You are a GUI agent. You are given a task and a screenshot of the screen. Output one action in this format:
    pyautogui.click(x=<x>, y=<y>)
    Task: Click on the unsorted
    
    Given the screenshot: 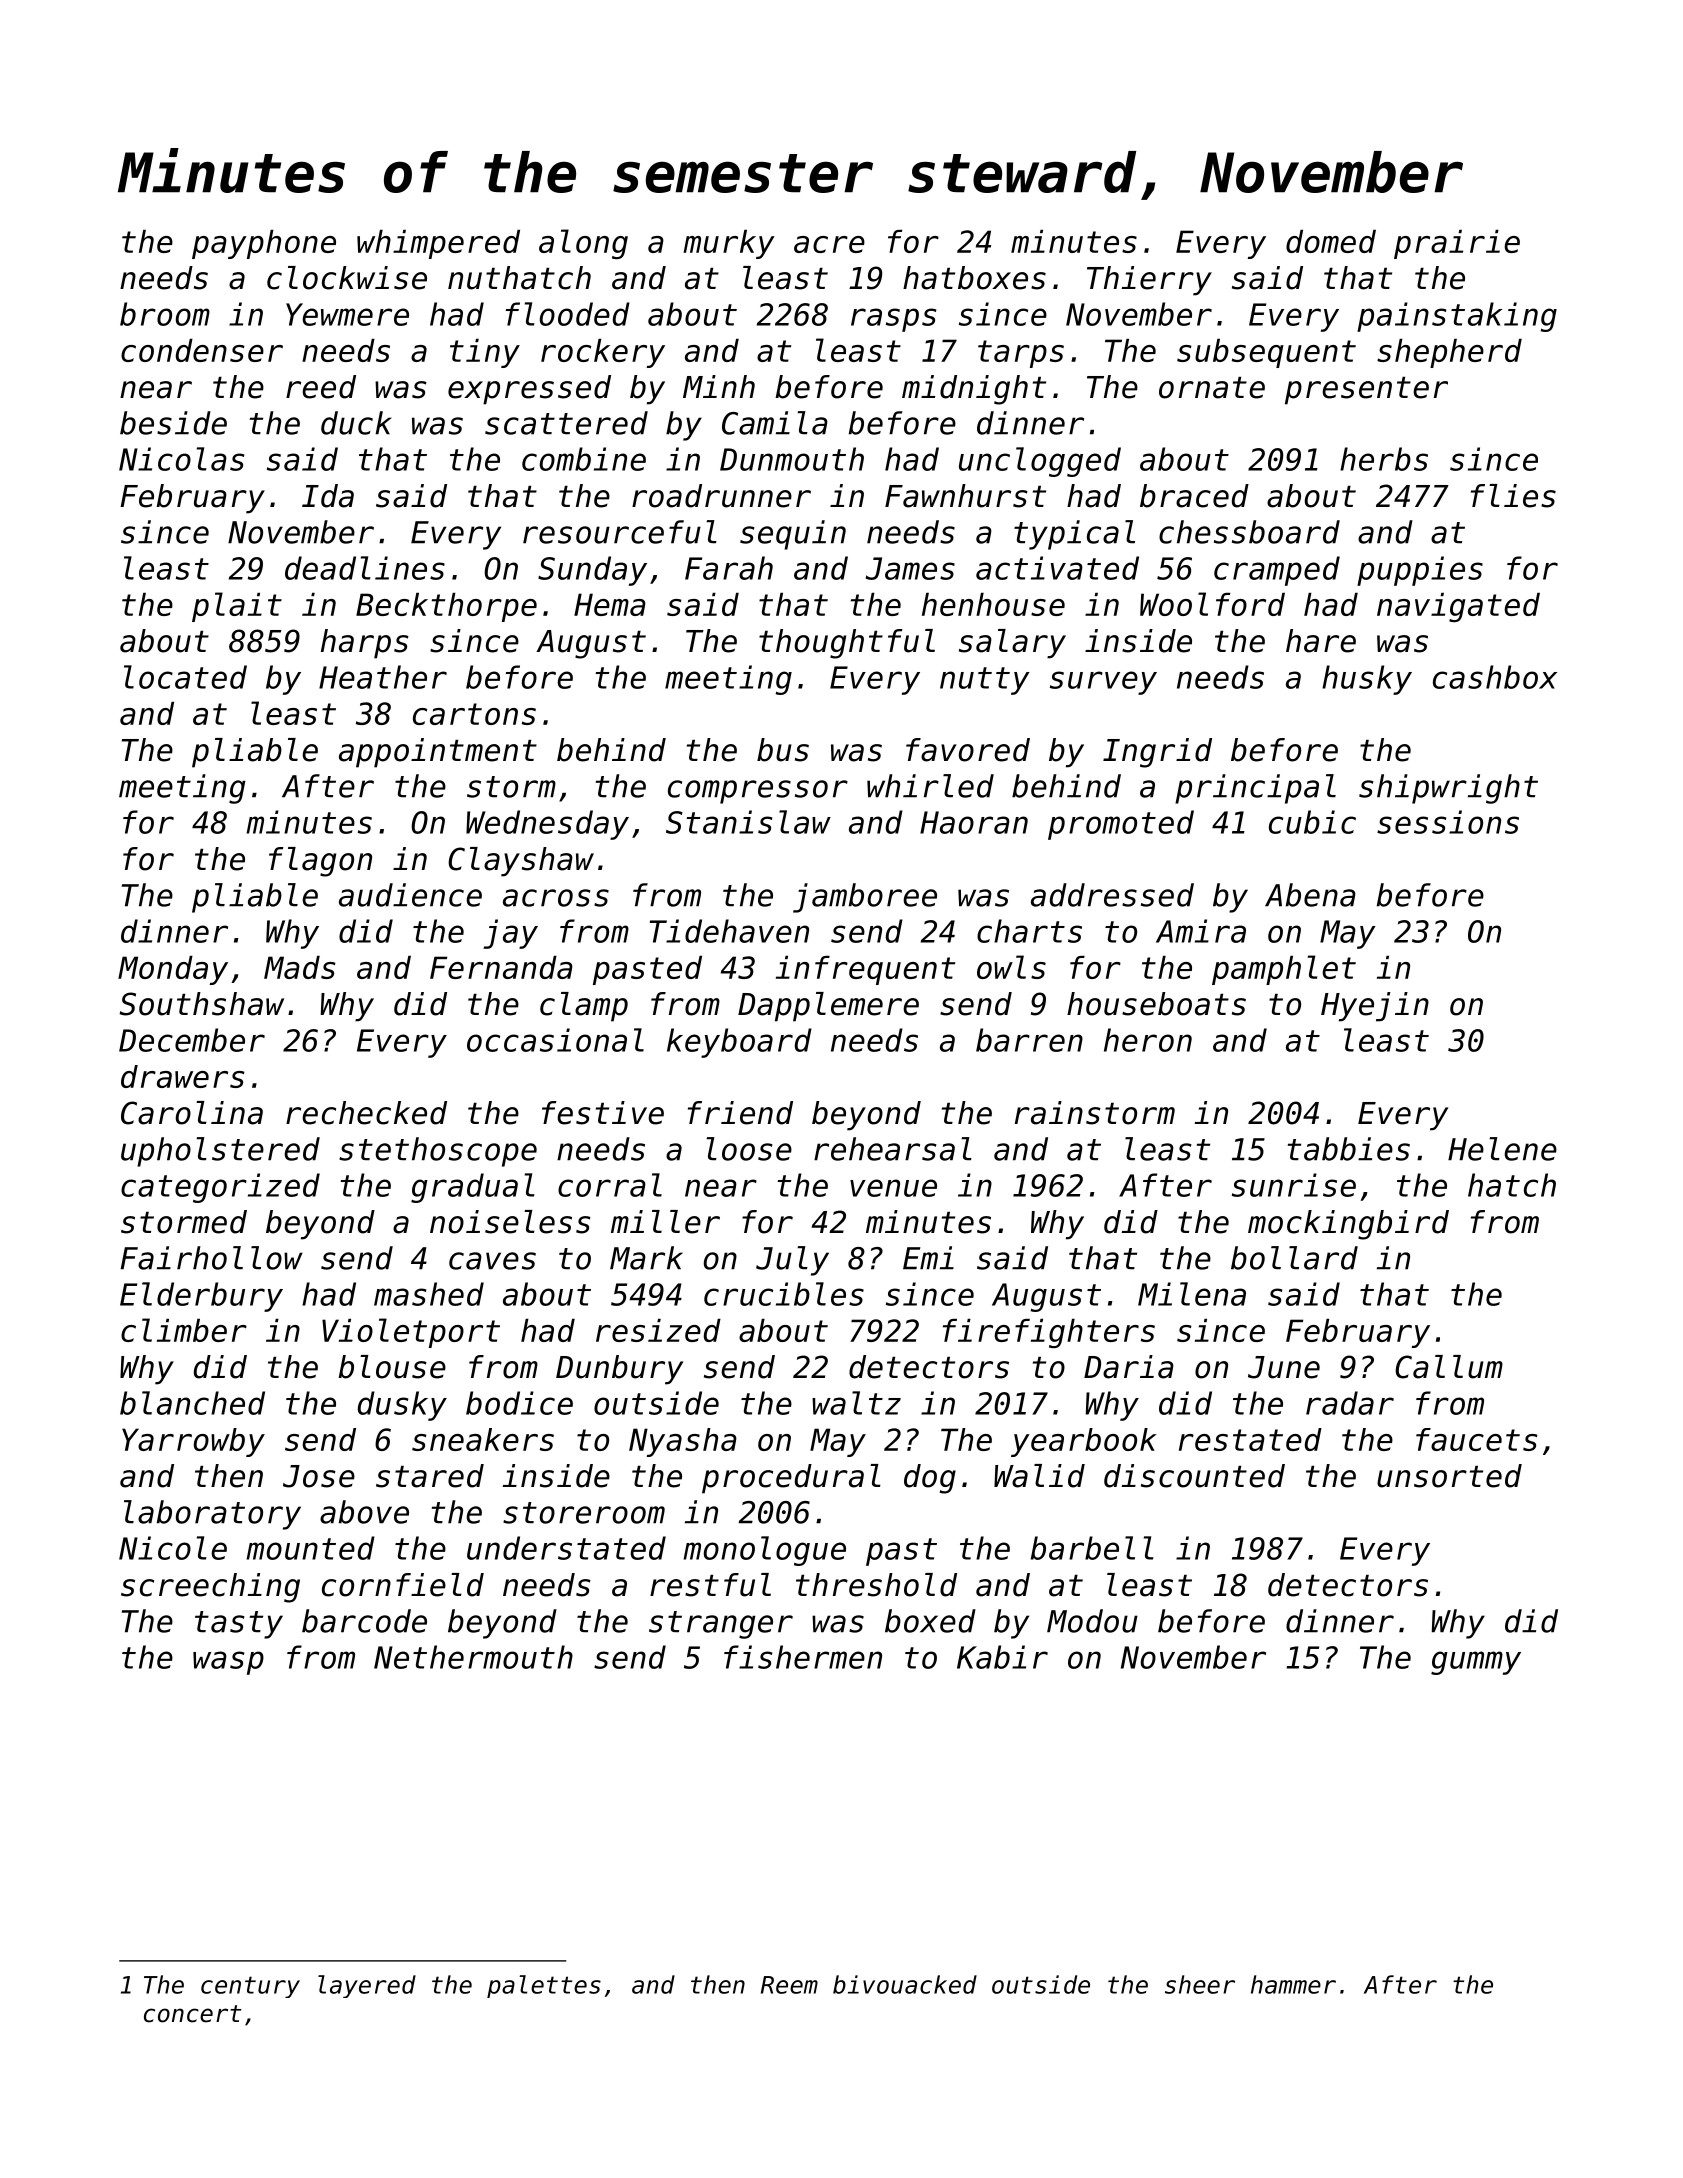 What is the action you would take?
    pyautogui.click(x=1449, y=1476)
